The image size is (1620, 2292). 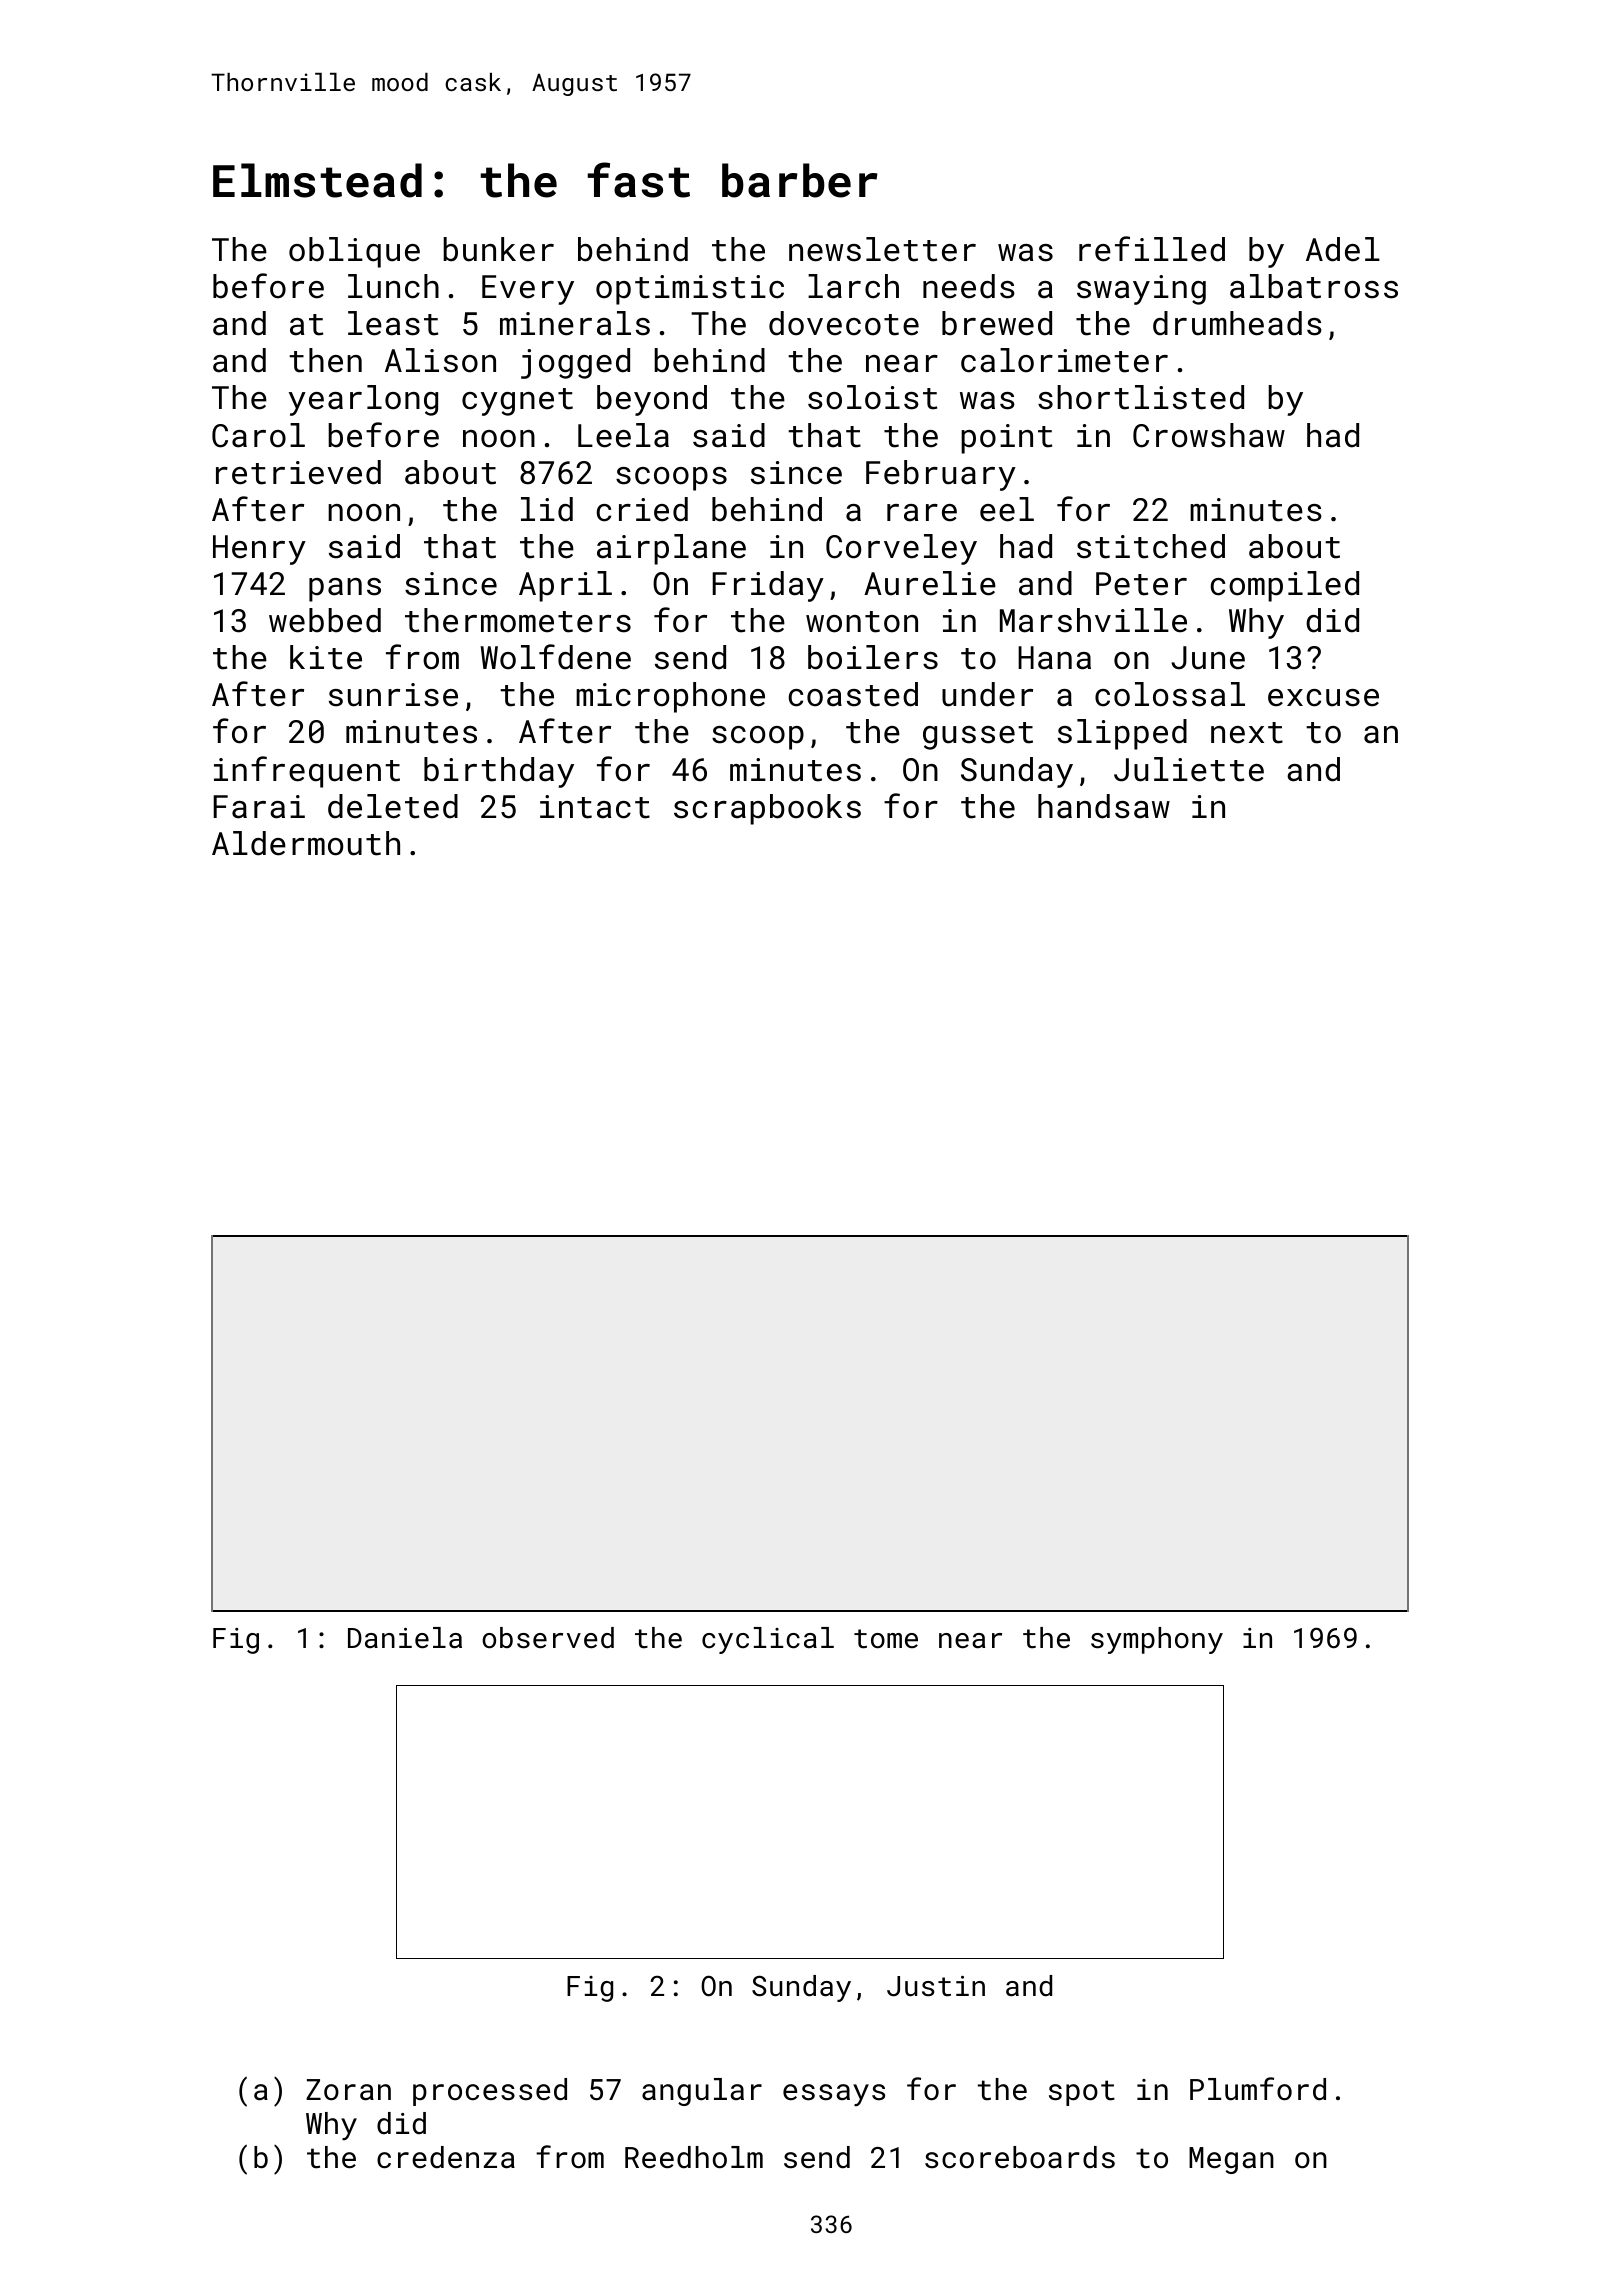 I want to click on airplane, so click(x=671, y=549).
